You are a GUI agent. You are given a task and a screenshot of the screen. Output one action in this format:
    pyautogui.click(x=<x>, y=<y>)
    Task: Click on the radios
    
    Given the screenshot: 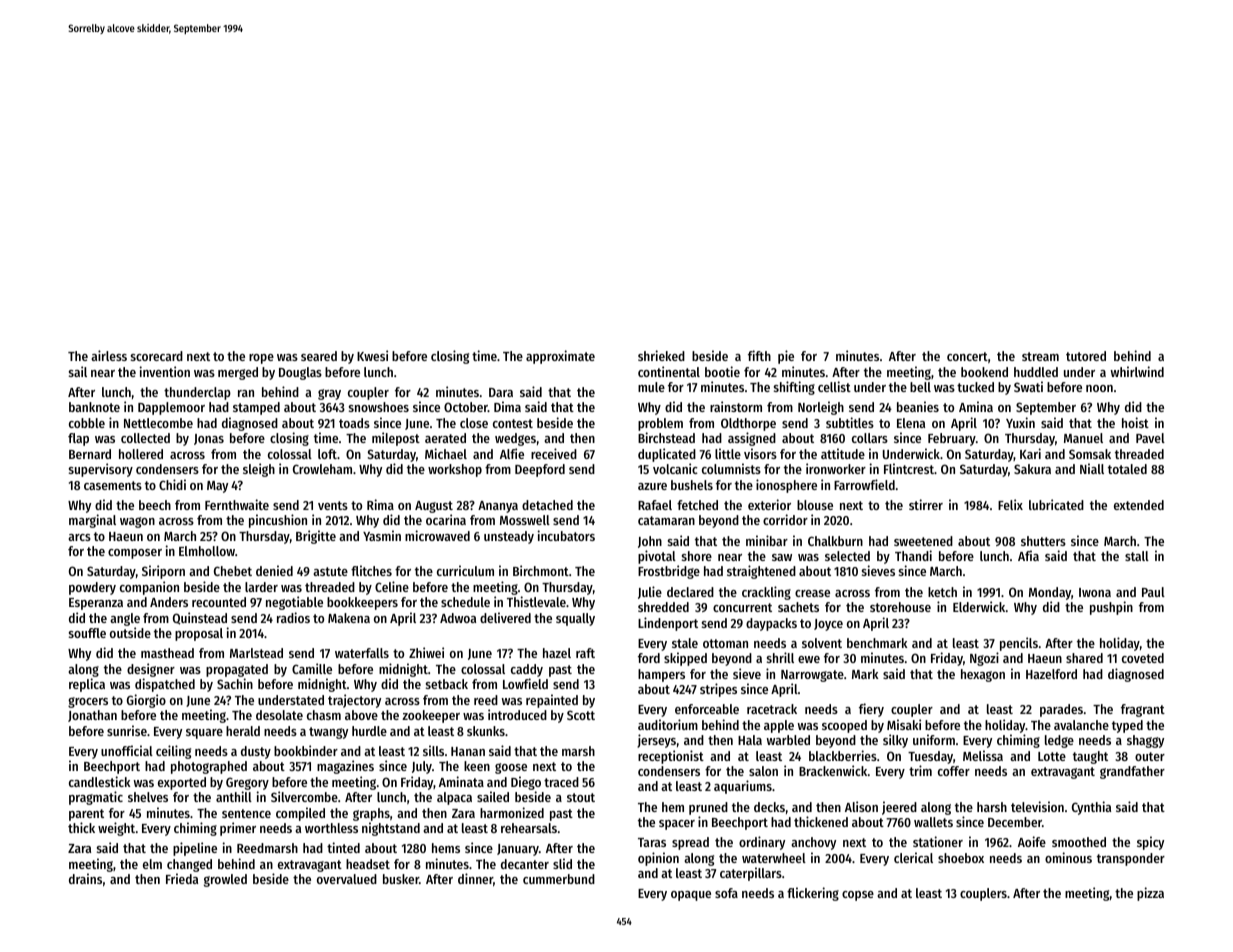 What is the action you would take?
    pyautogui.click(x=293, y=617)
